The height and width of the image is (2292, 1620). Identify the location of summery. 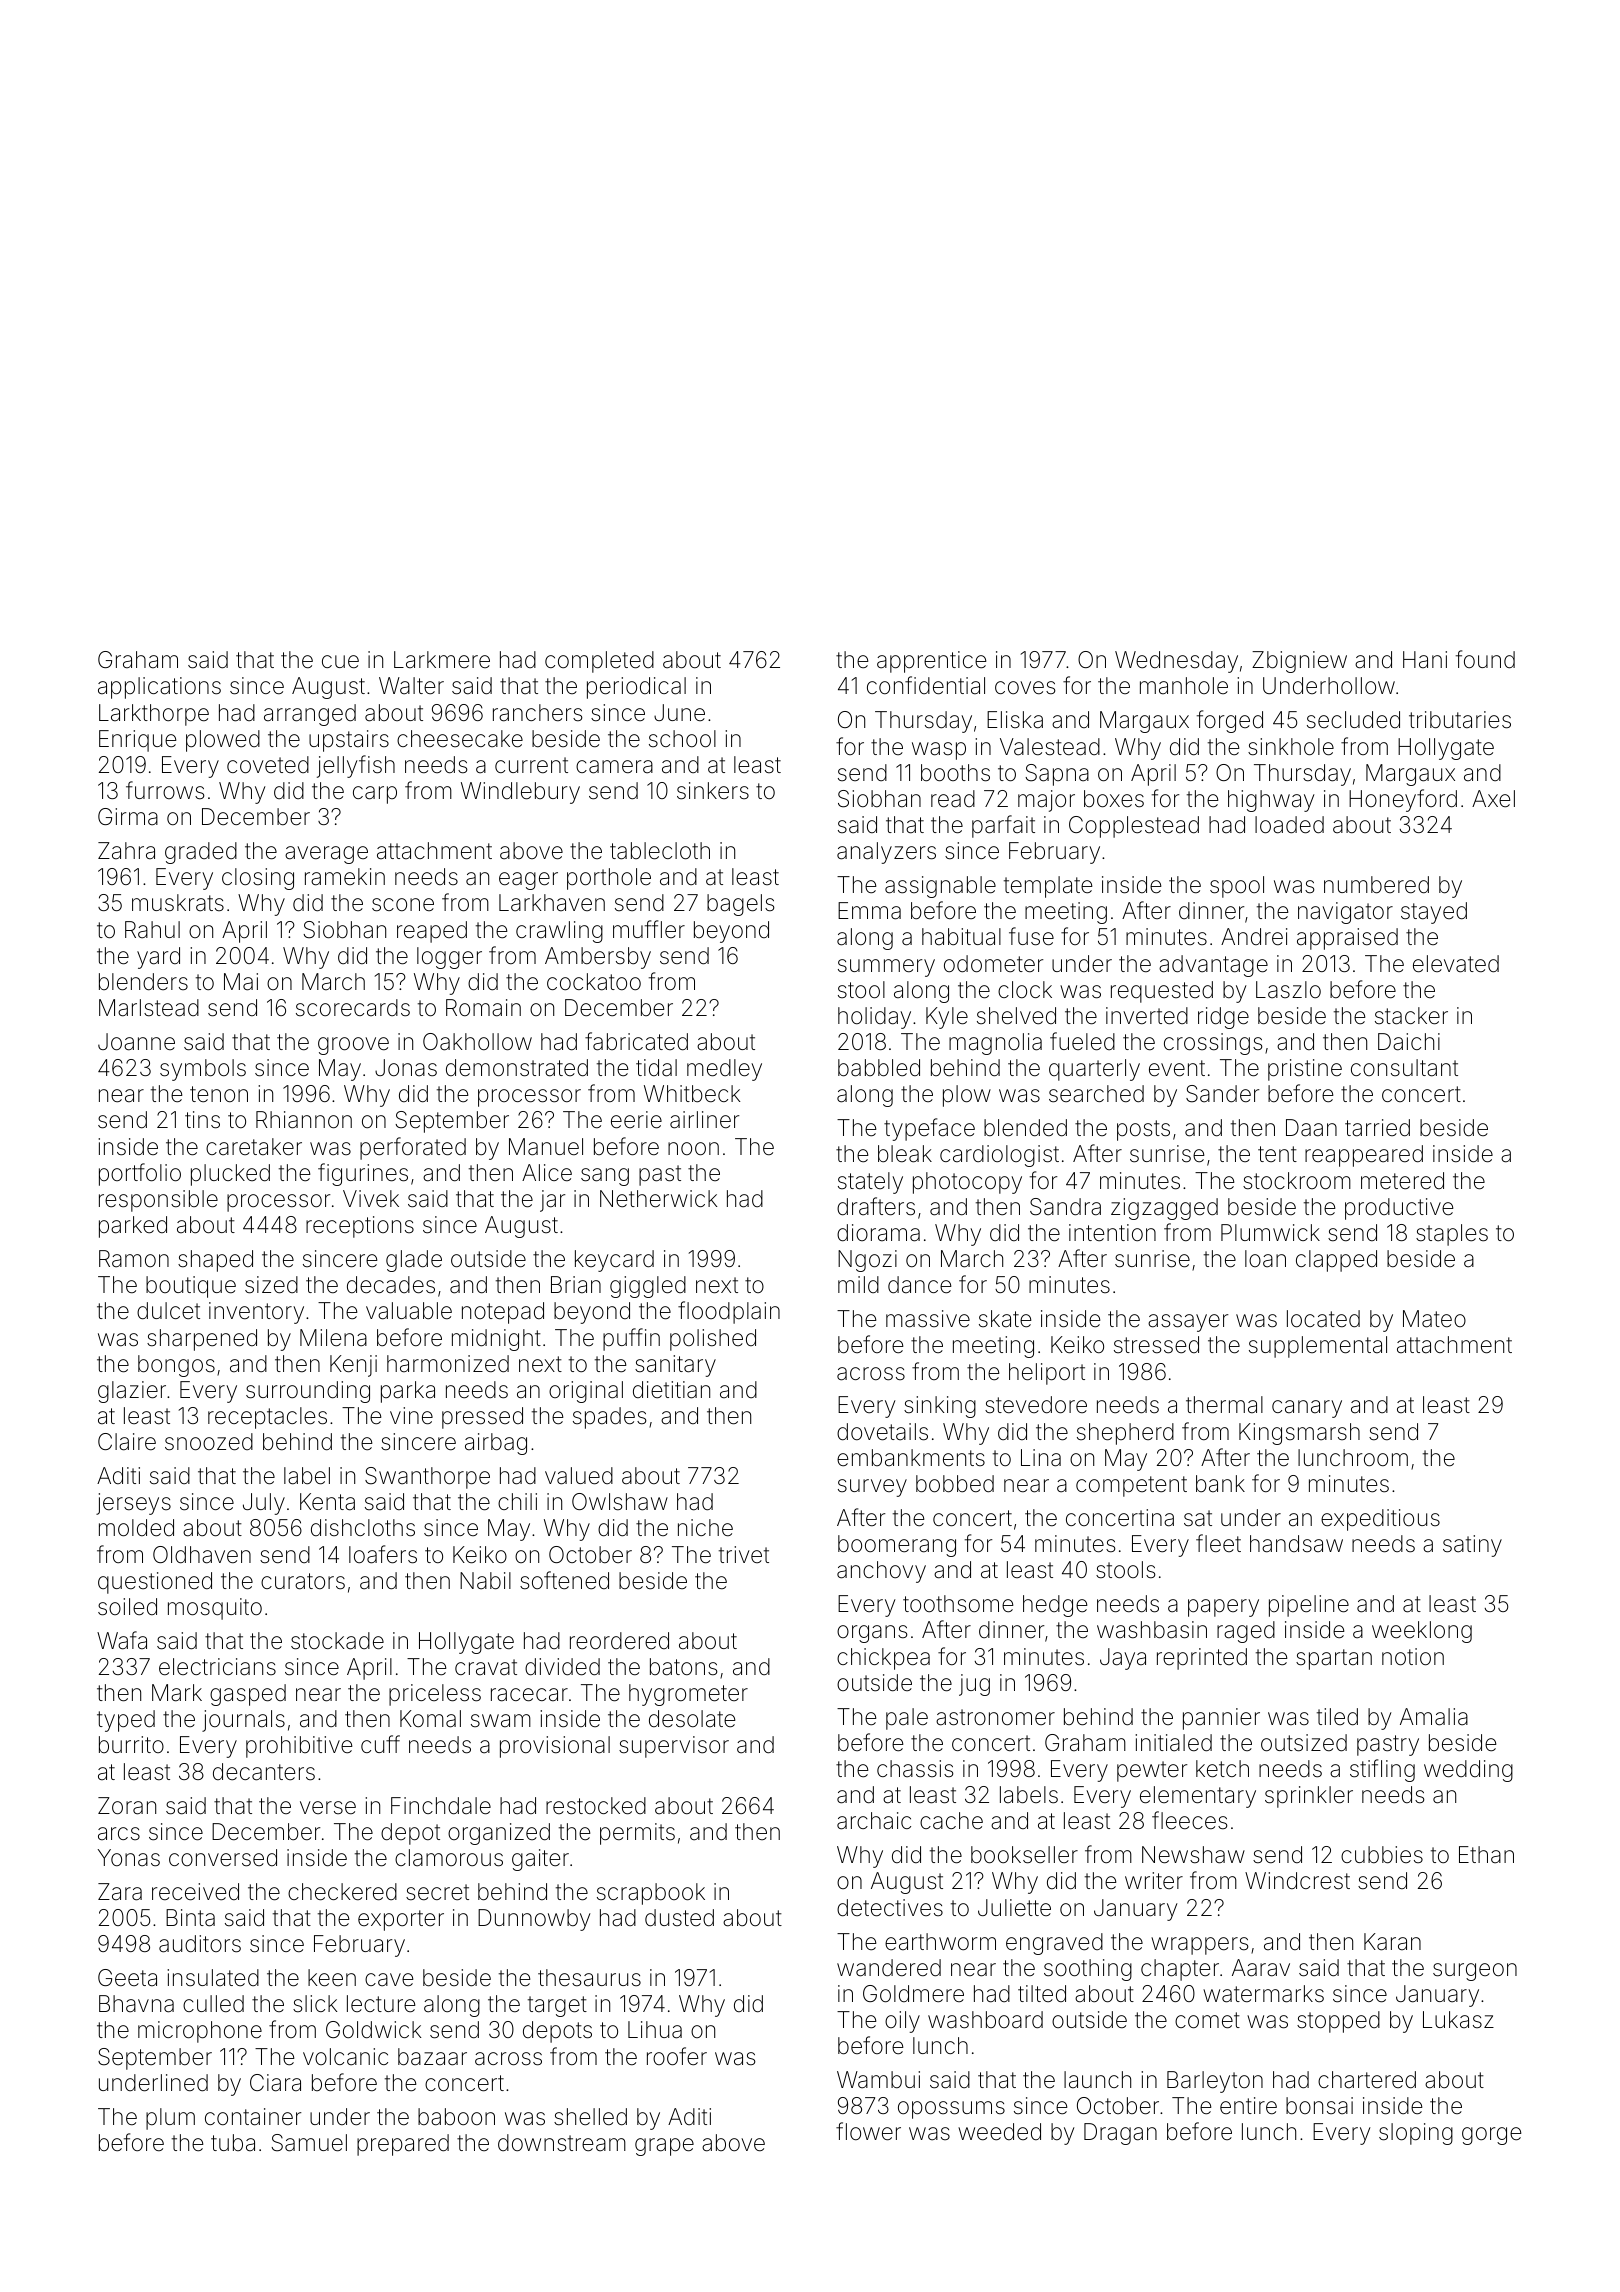
(886, 968).
